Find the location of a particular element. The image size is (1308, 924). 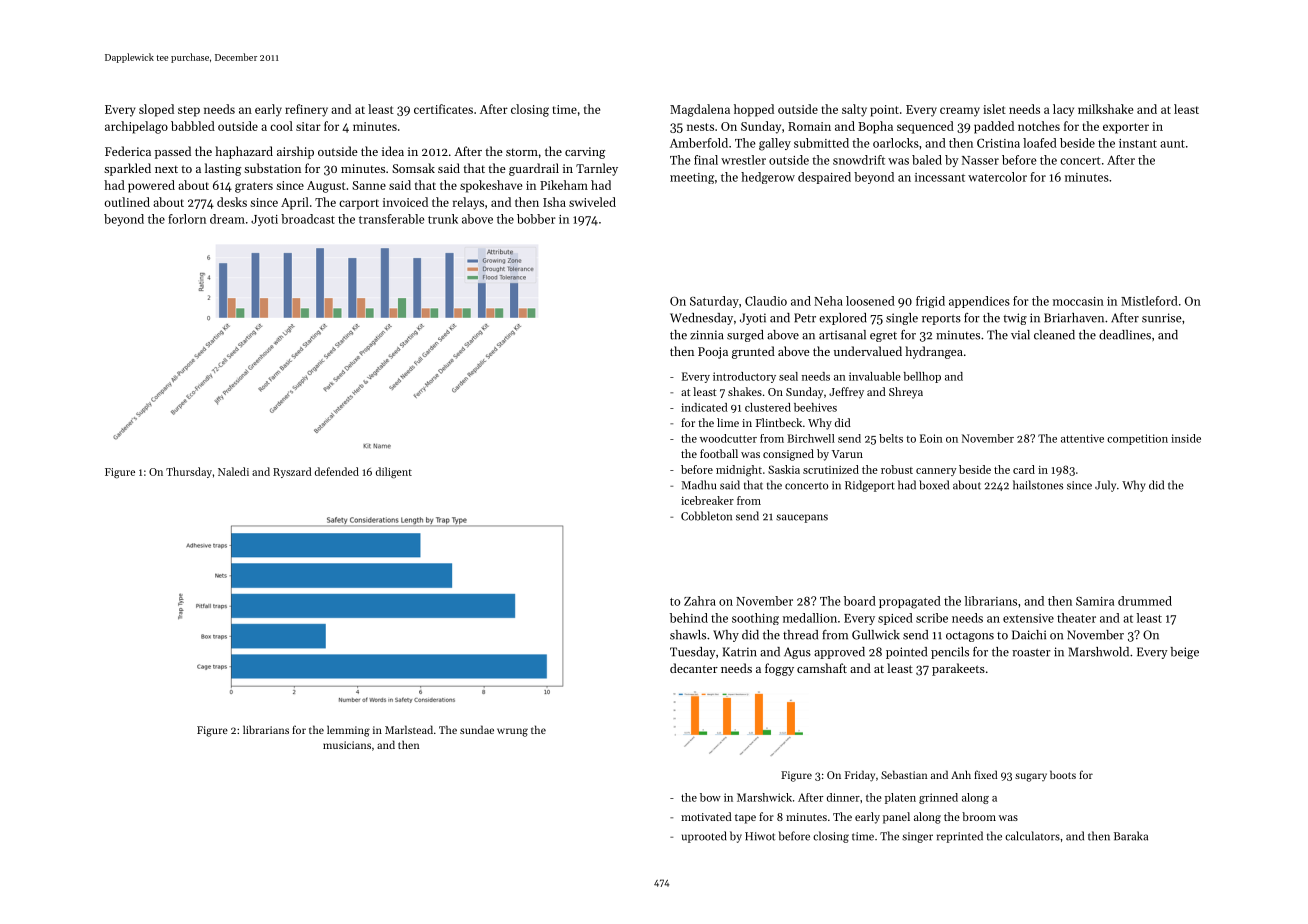

Naledi is located at coordinates (233, 471).
